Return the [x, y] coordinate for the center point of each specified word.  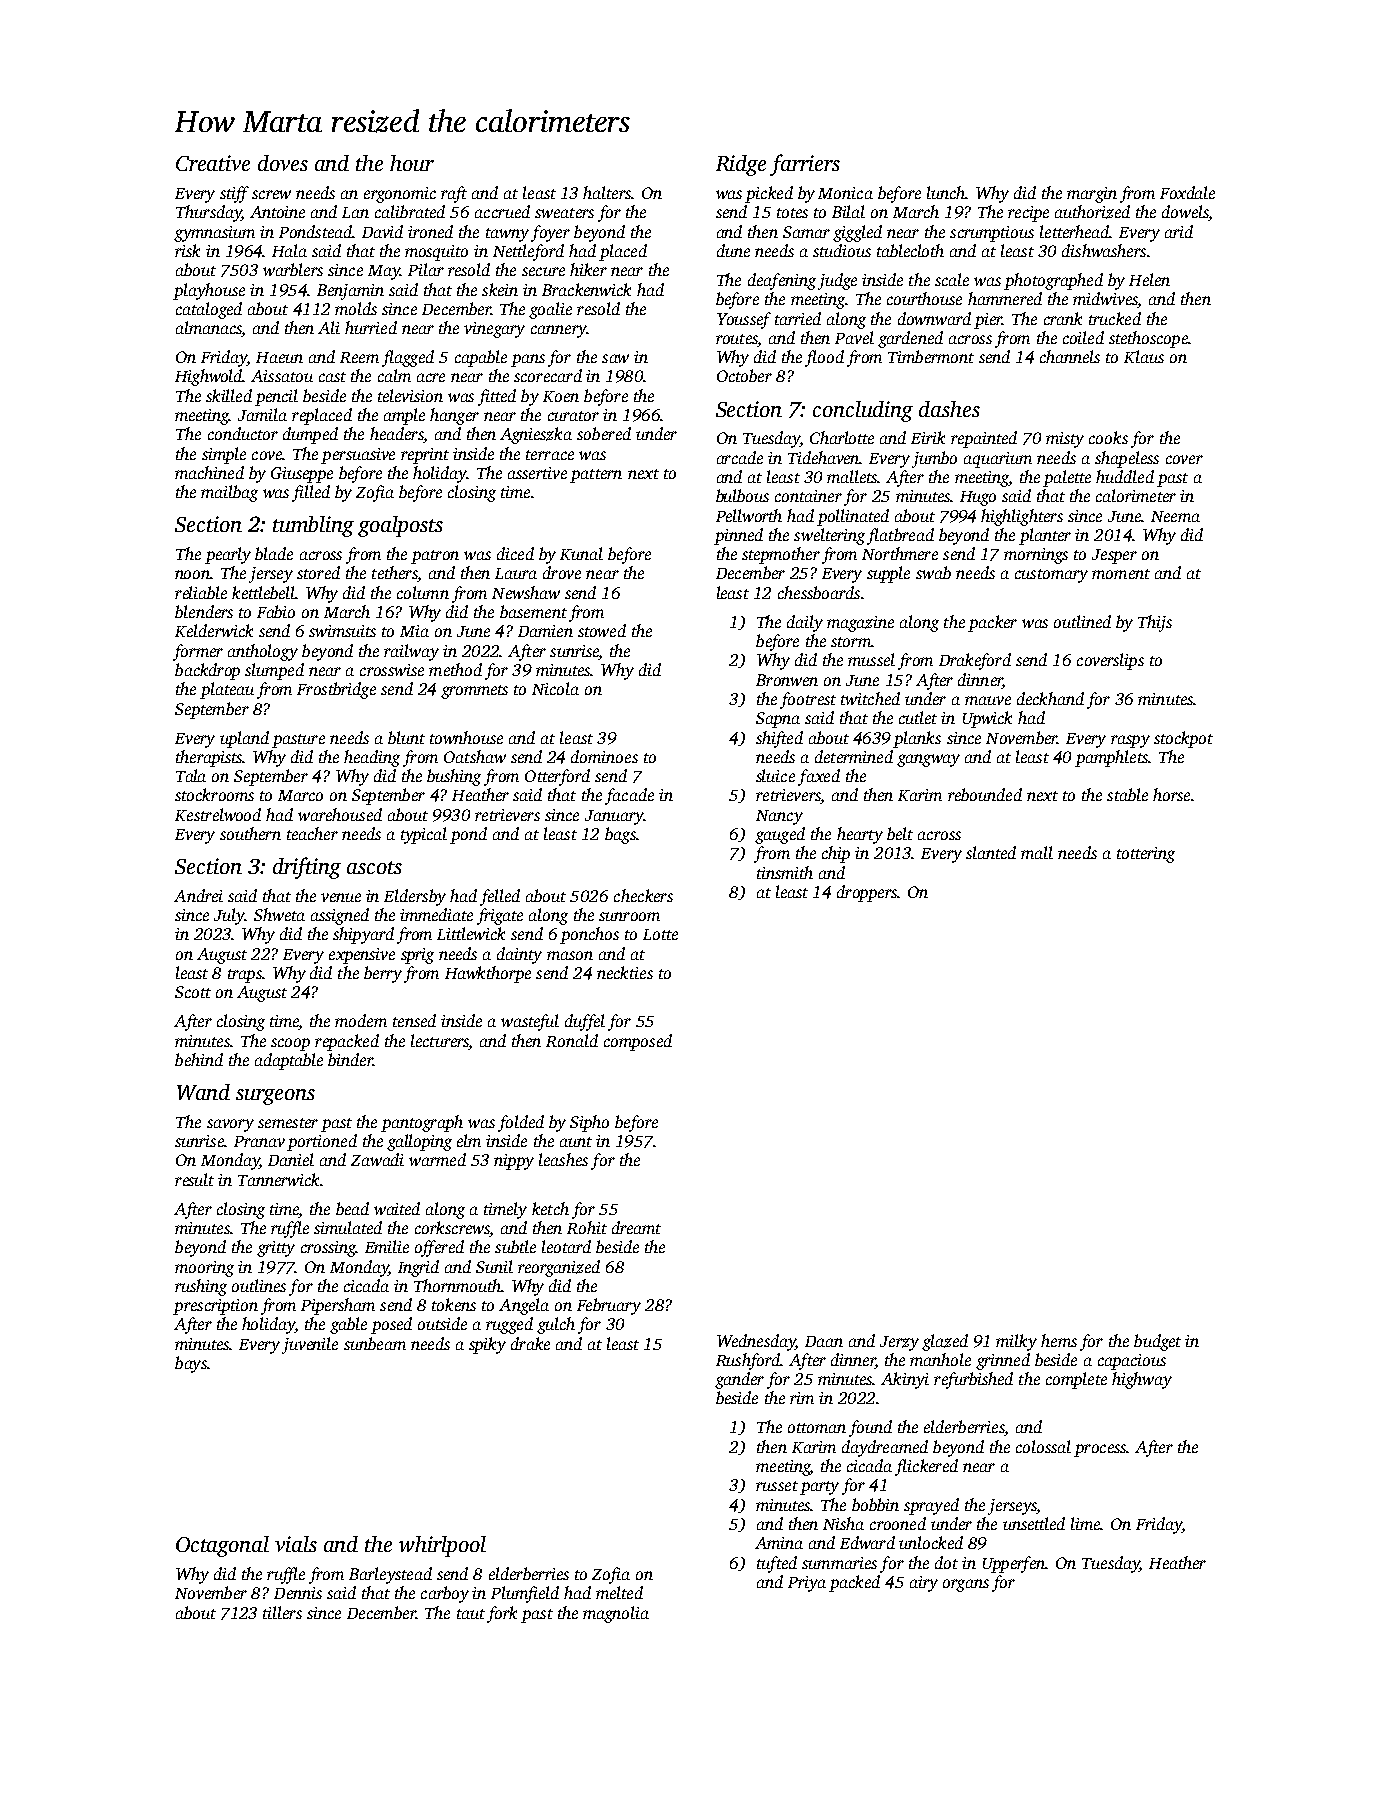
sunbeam [375, 1343]
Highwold [209, 377]
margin [1092, 195]
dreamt [636, 1227]
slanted [991, 852]
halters [607, 192]
